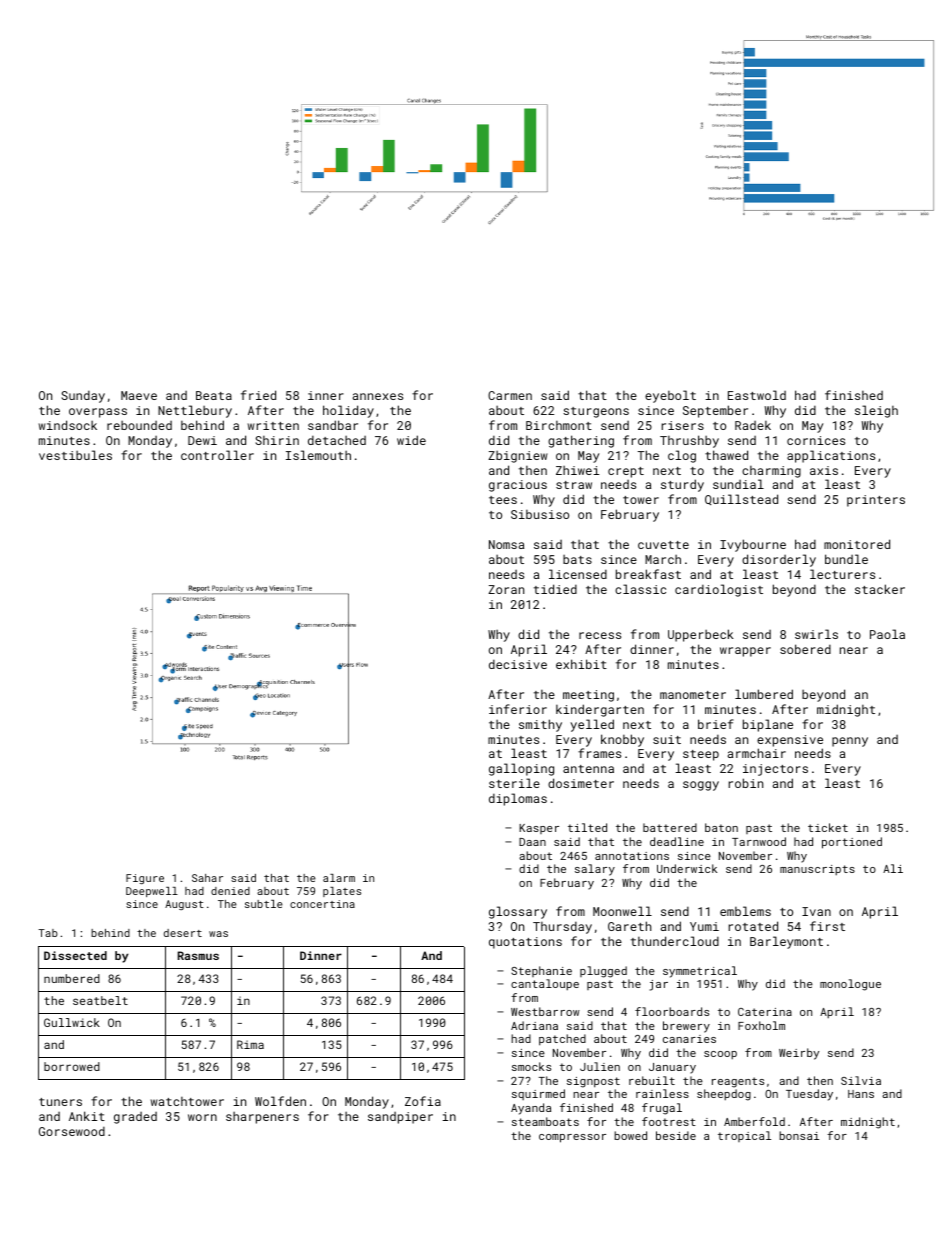  What do you see at coordinates (700, 635) in the screenshot?
I see `Upperbeck` at bounding box center [700, 635].
